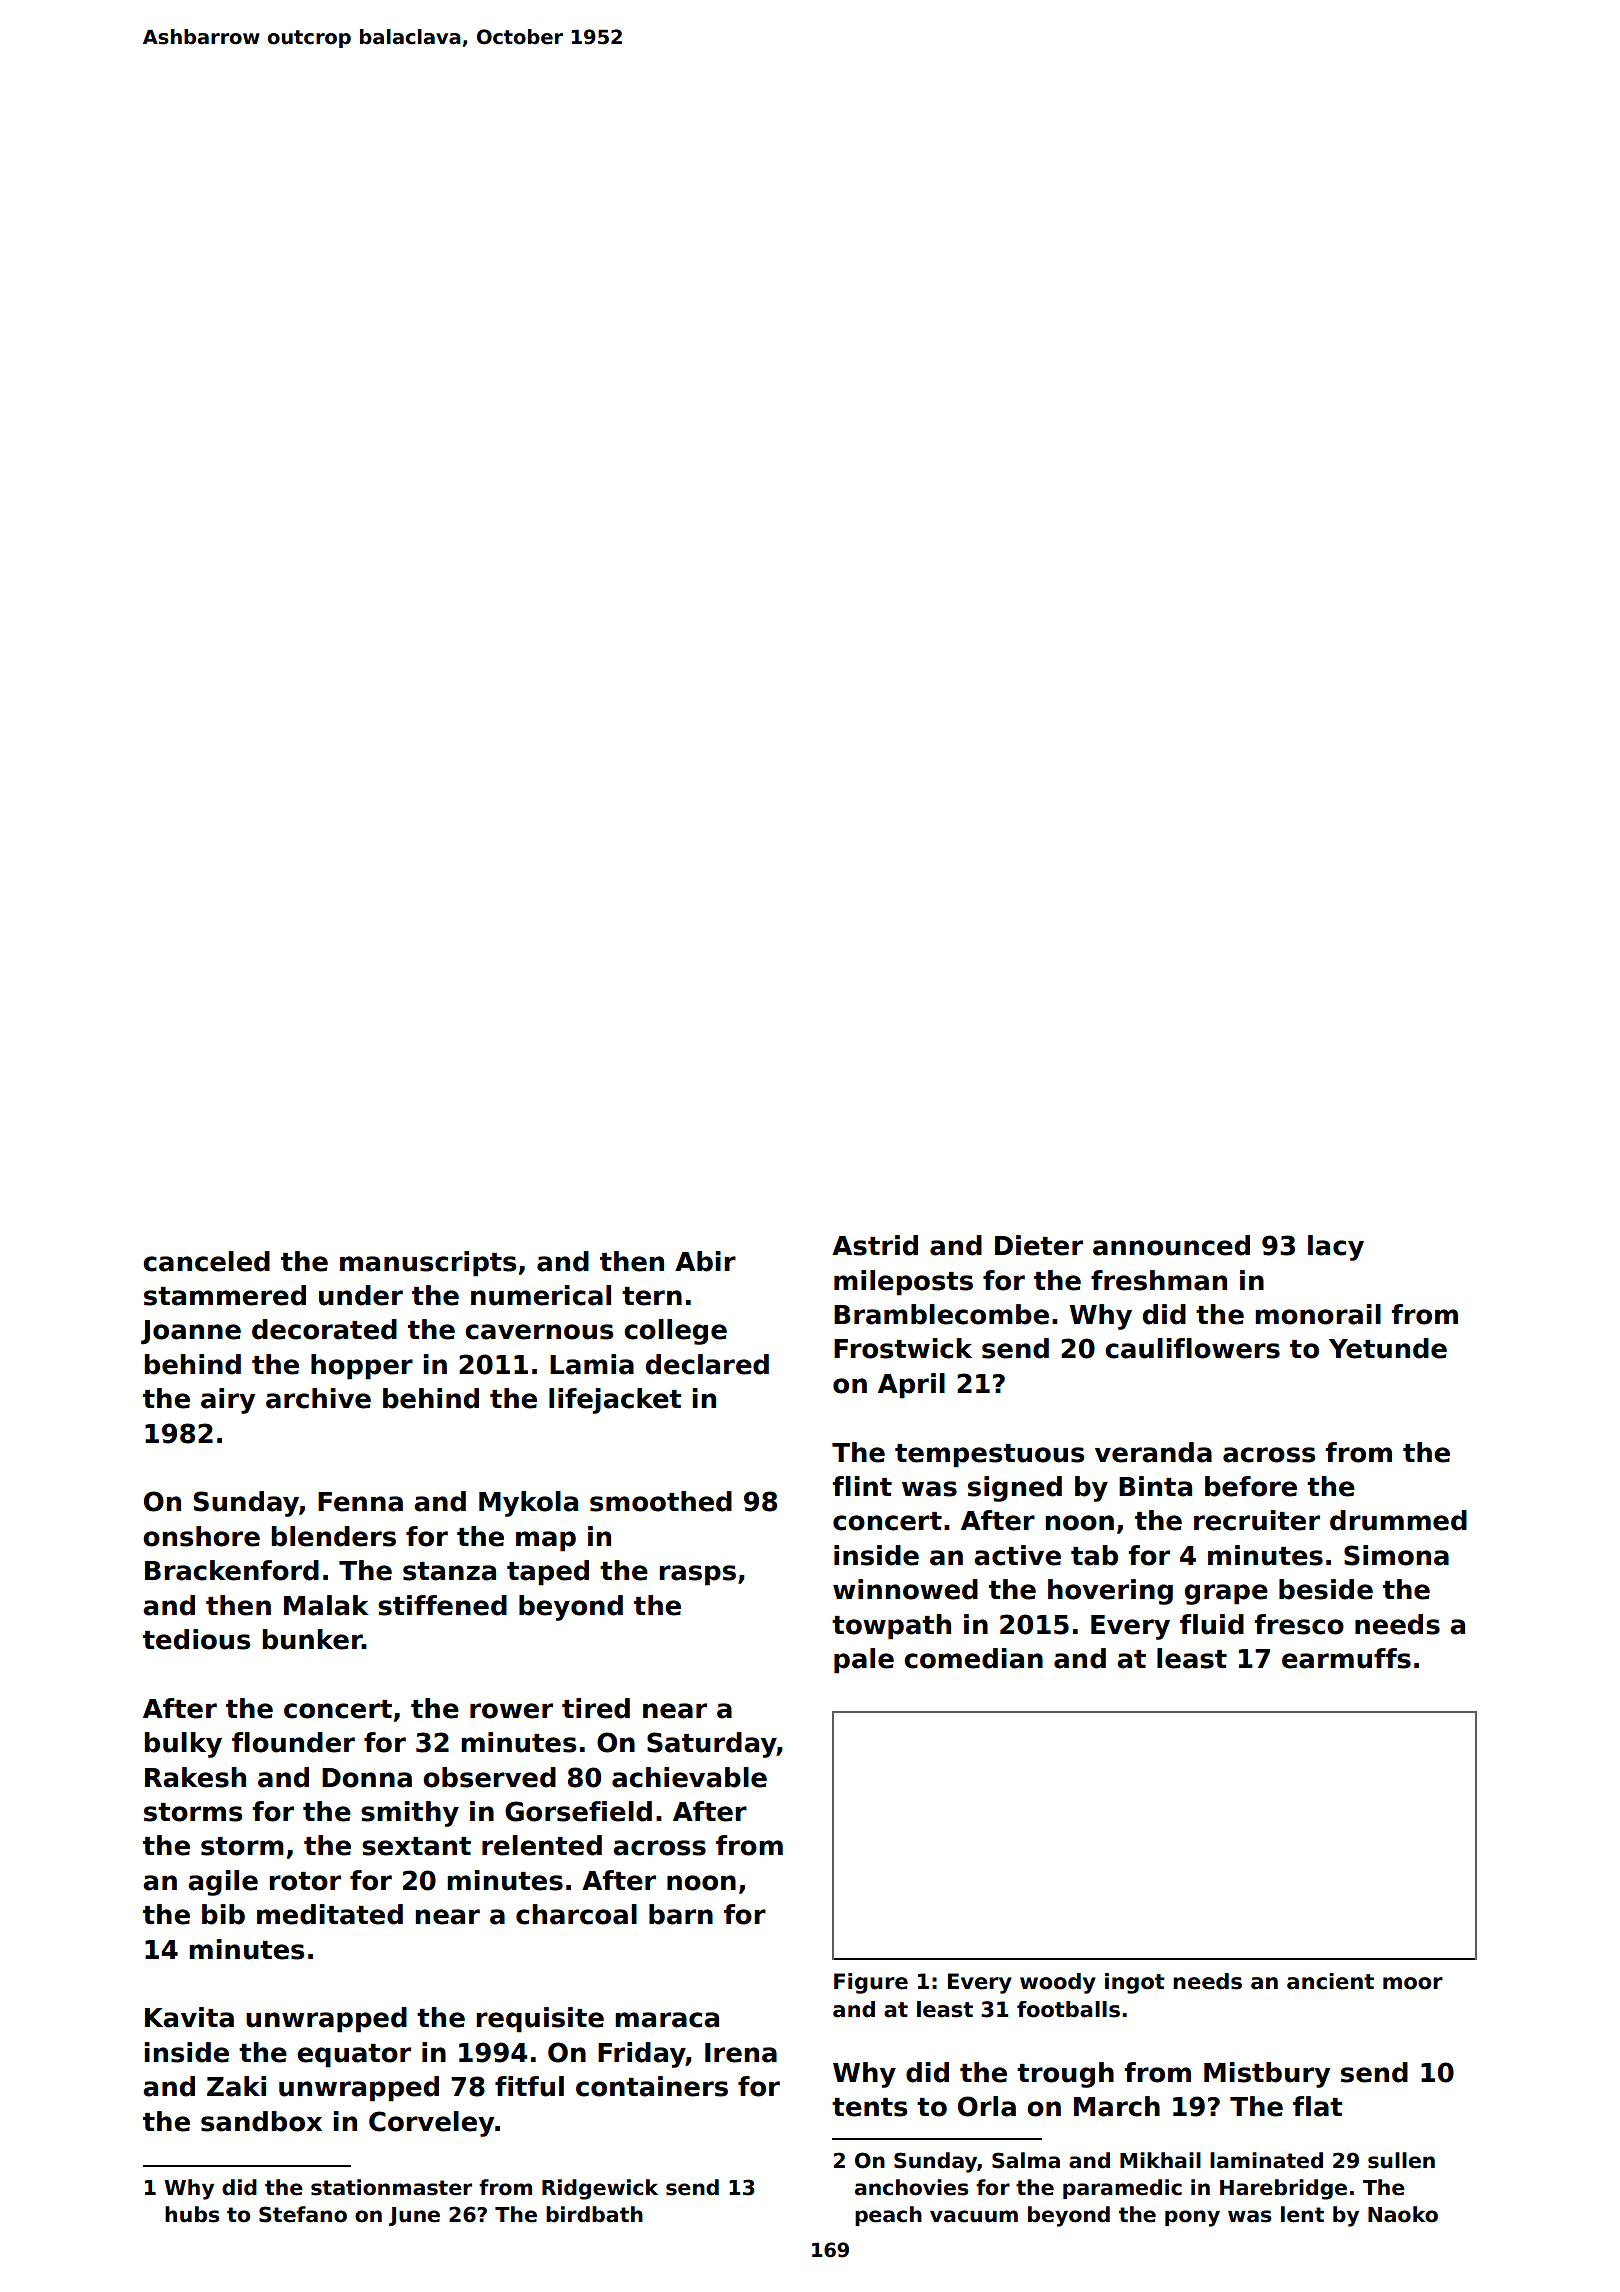  What do you see at coordinates (195, 1777) in the image?
I see `Rakesh` at bounding box center [195, 1777].
